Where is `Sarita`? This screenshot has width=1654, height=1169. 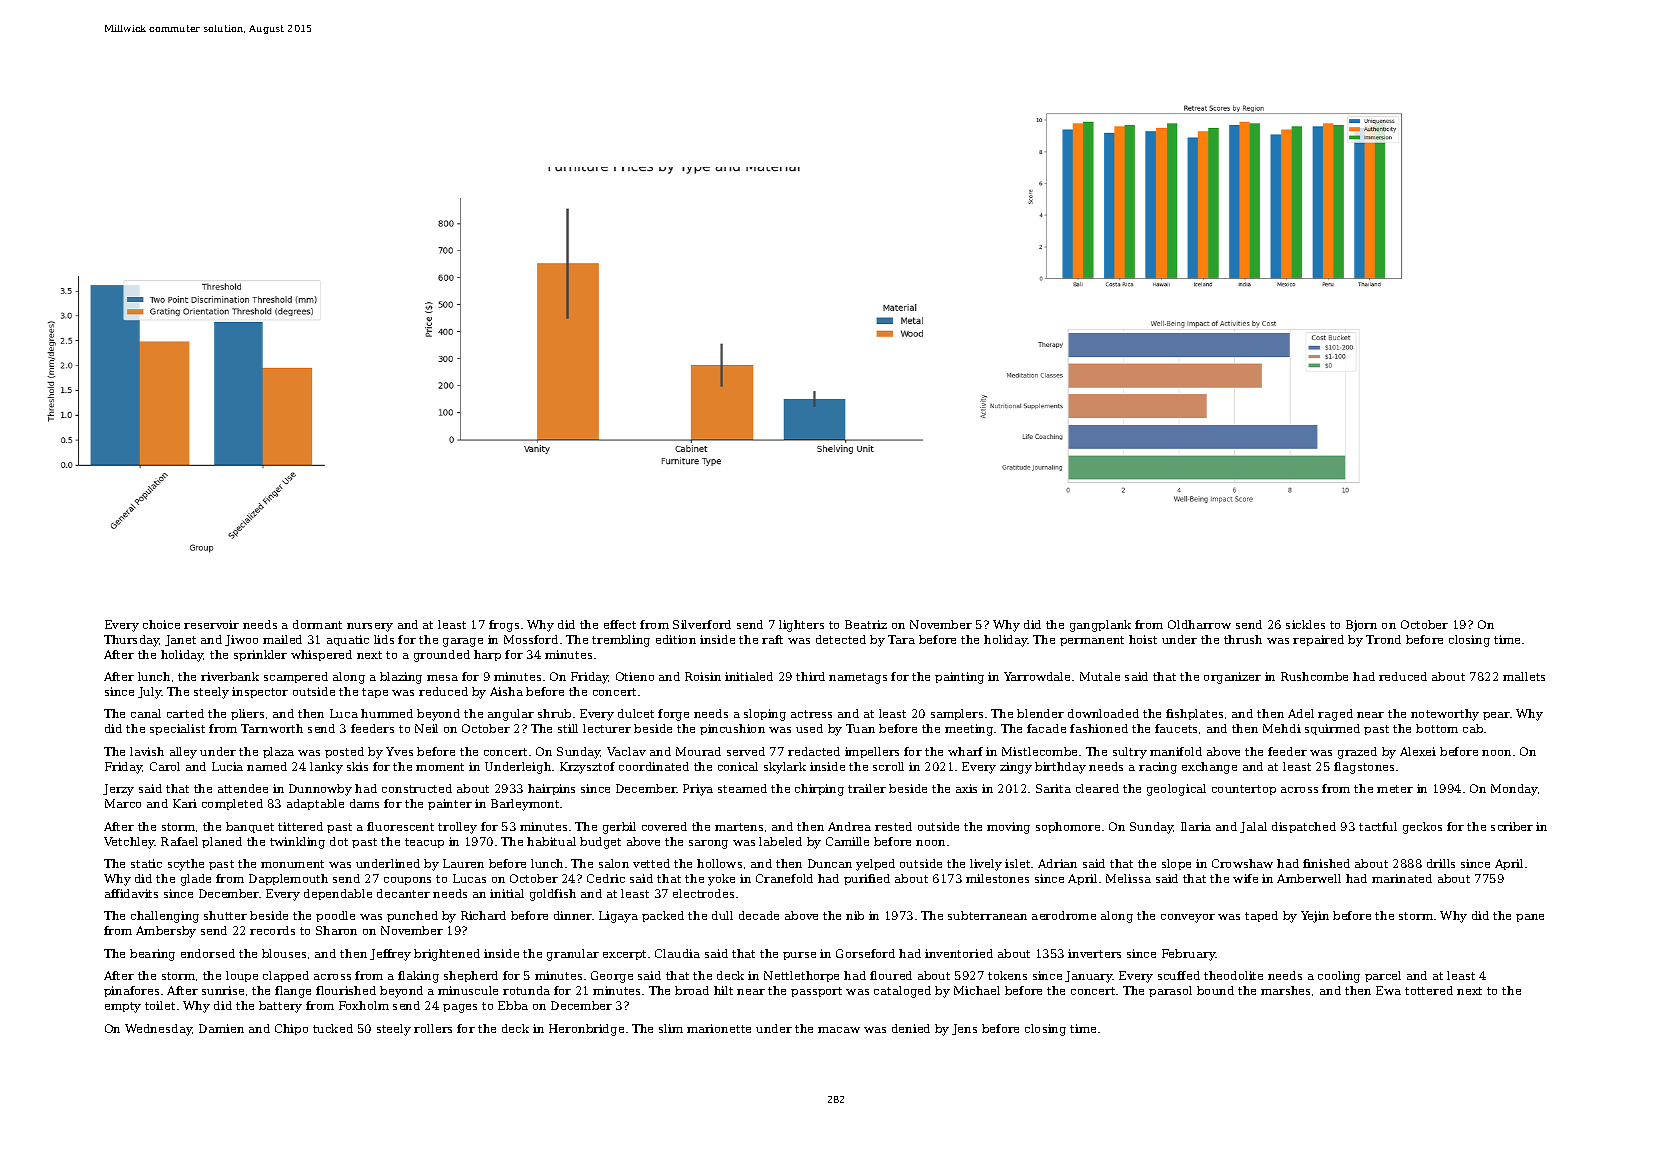
Sarita is located at coordinates (1053, 788).
